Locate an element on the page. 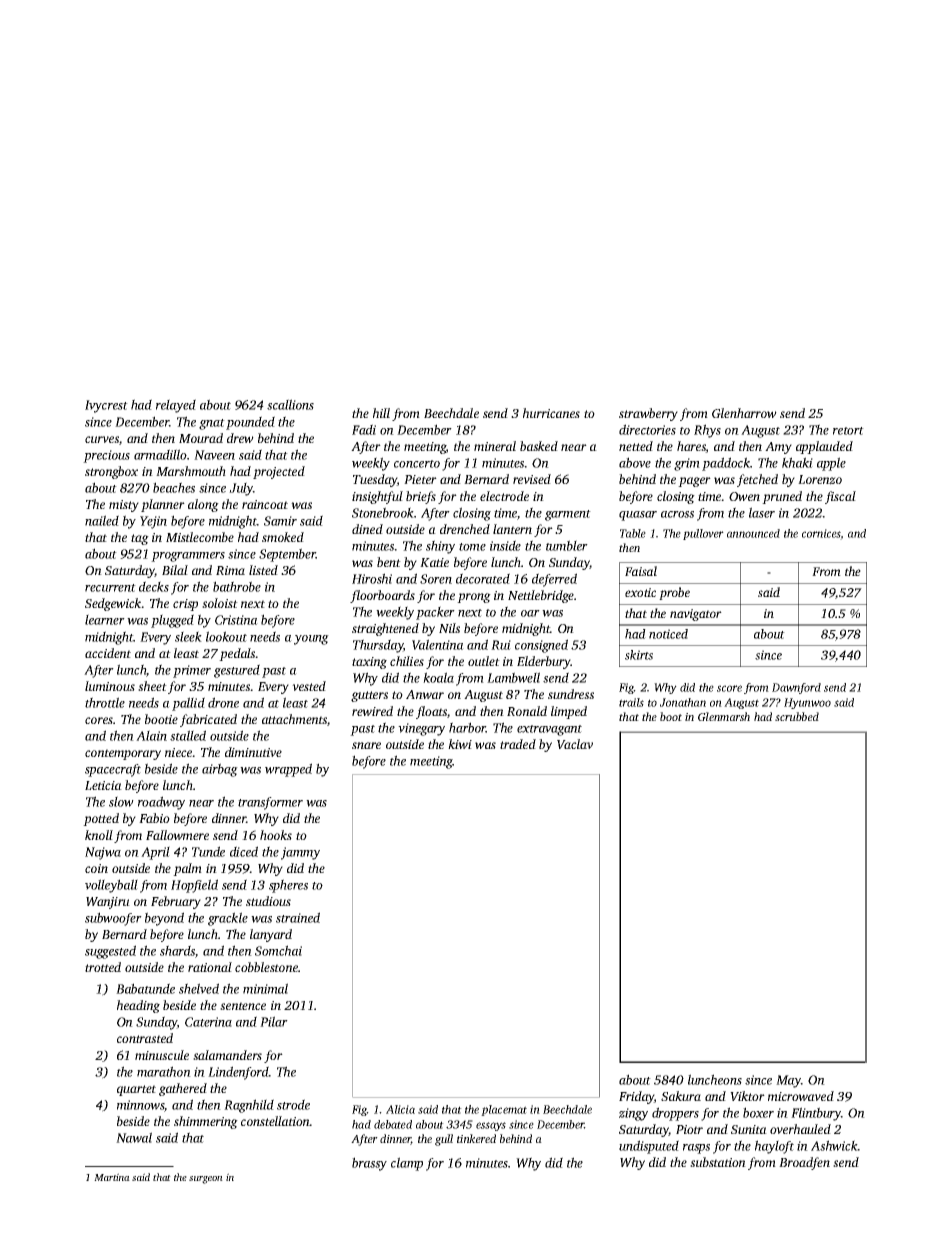 The image size is (952, 1233). scallions is located at coordinates (290, 404).
